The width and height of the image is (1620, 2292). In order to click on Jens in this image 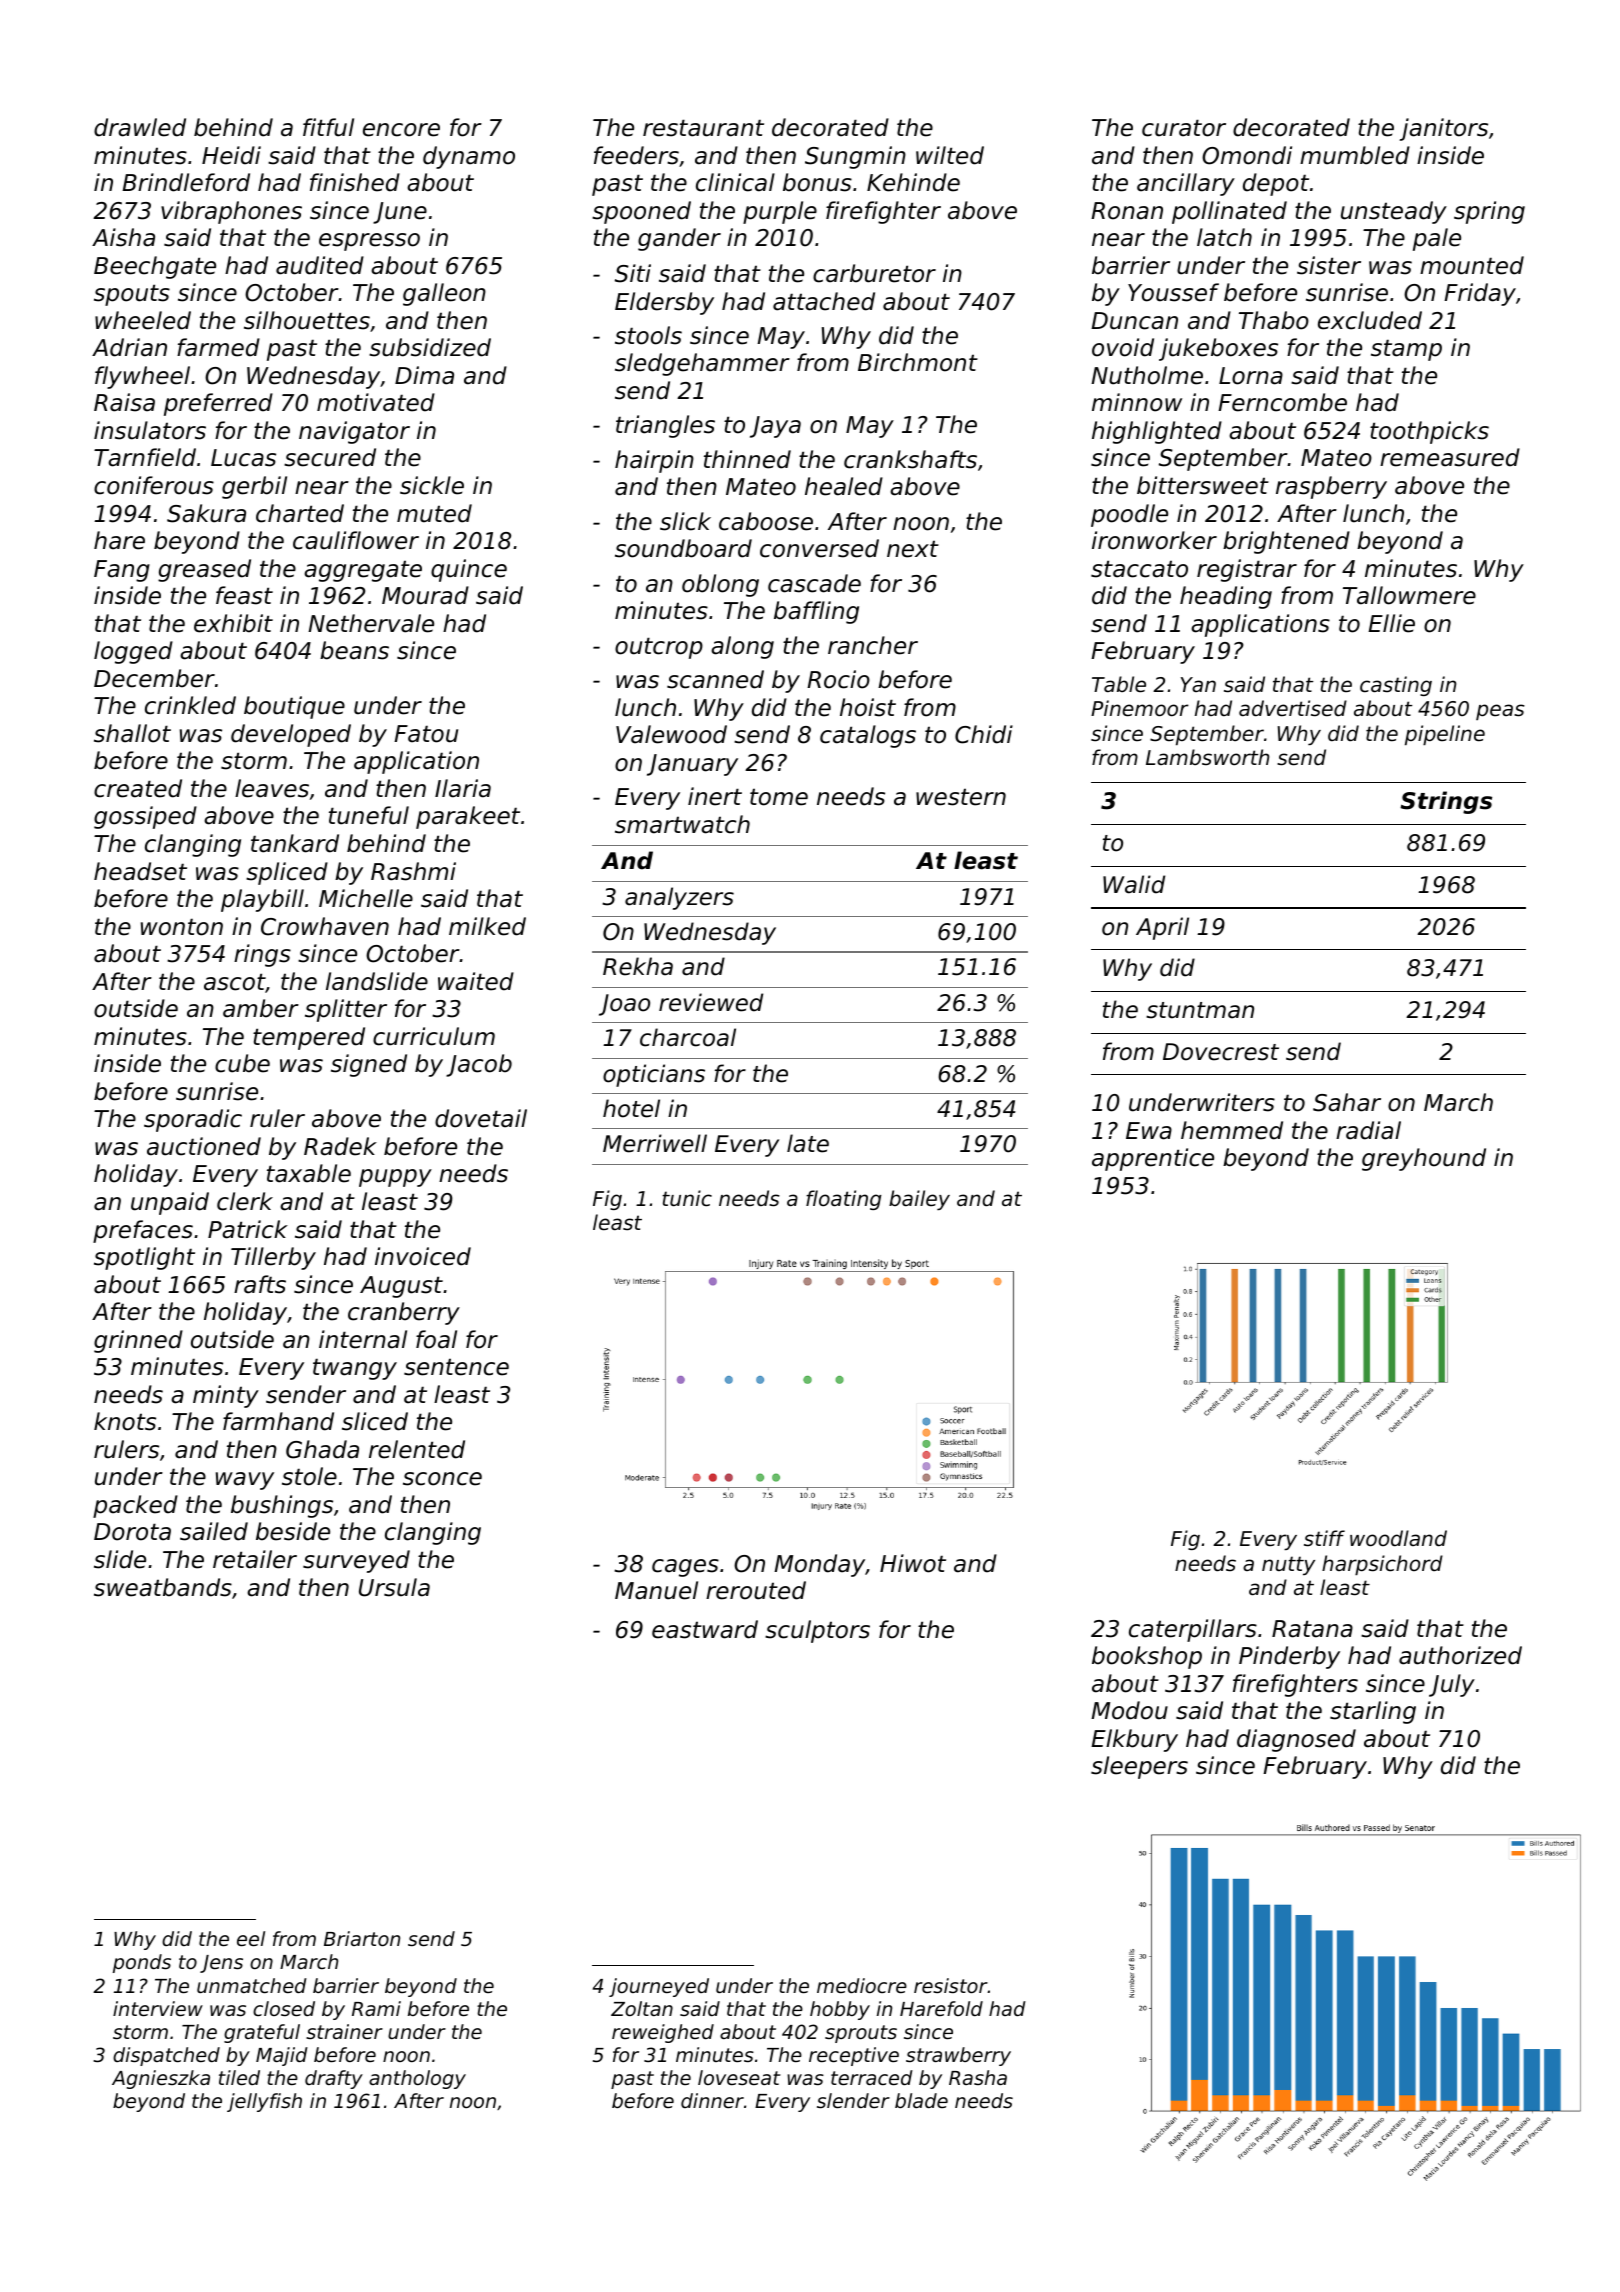, I will do `click(221, 1964)`.
